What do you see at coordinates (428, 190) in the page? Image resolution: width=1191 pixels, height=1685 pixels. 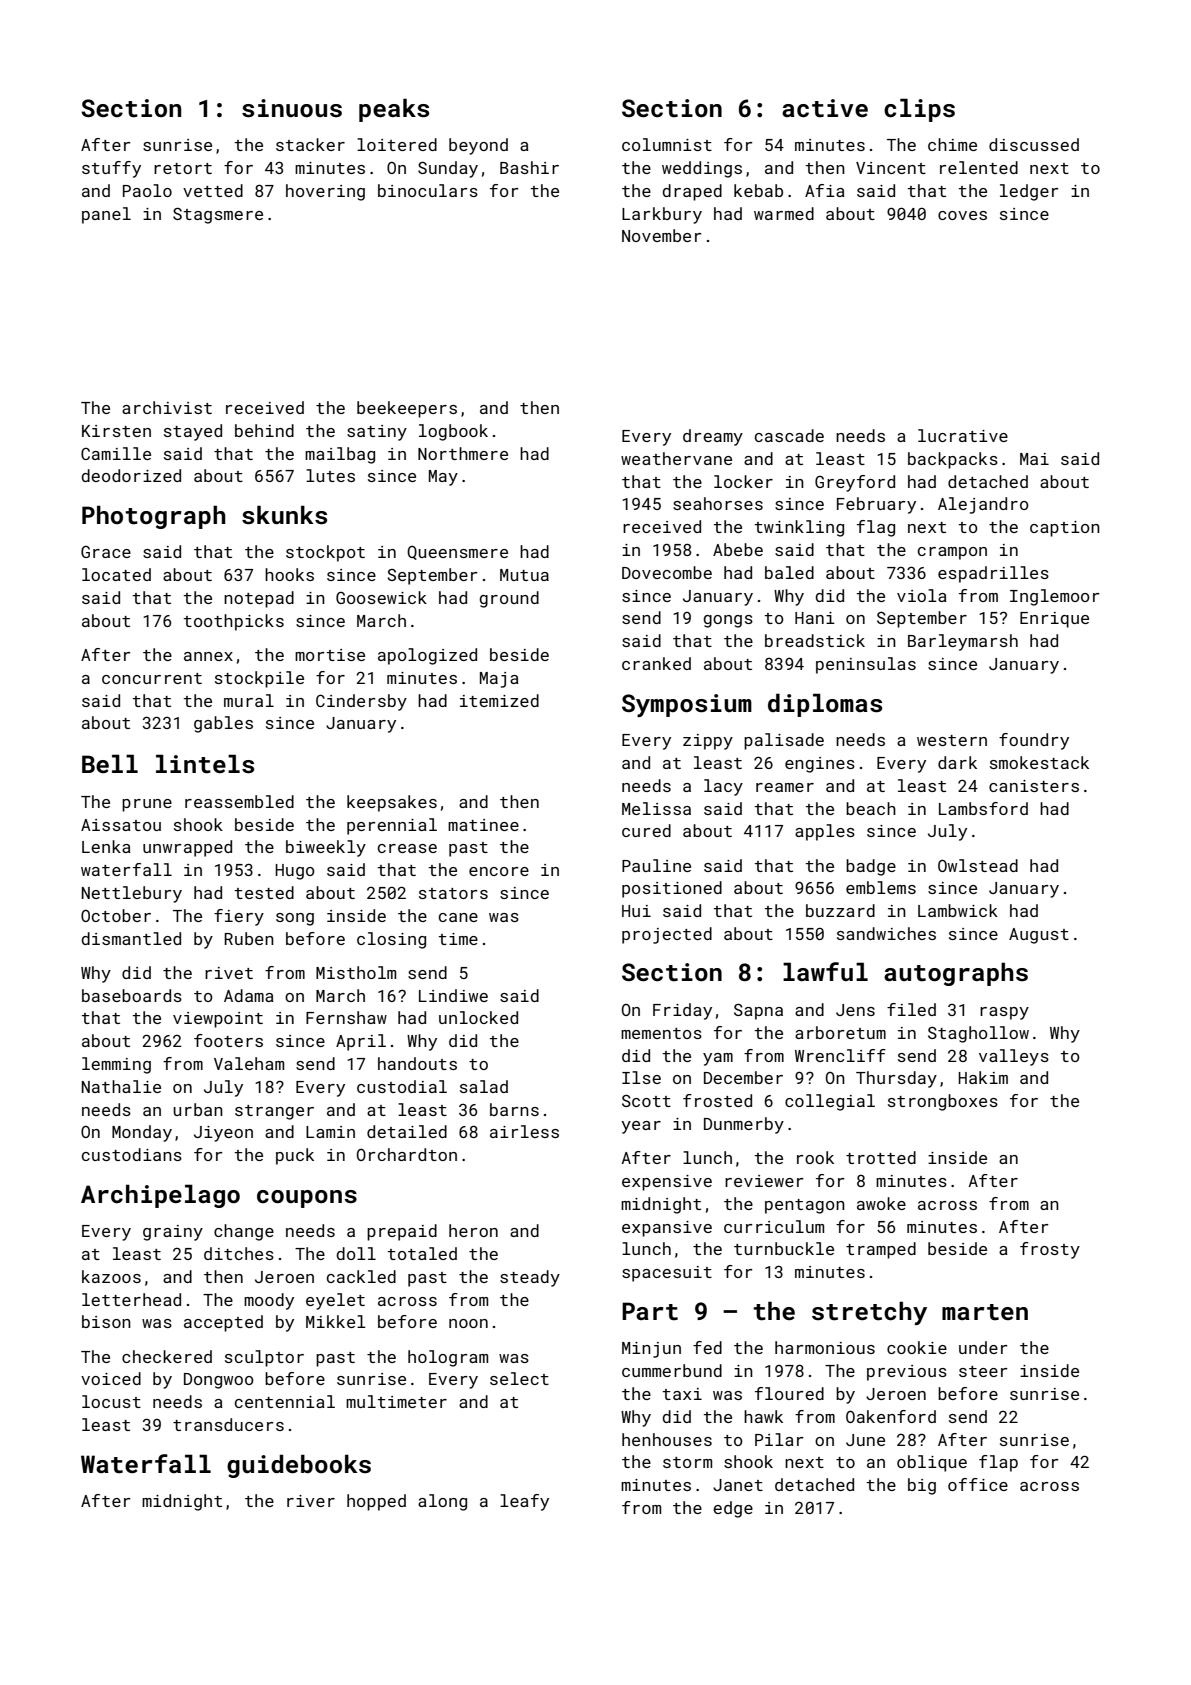 I see `binoculars` at bounding box center [428, 190].
